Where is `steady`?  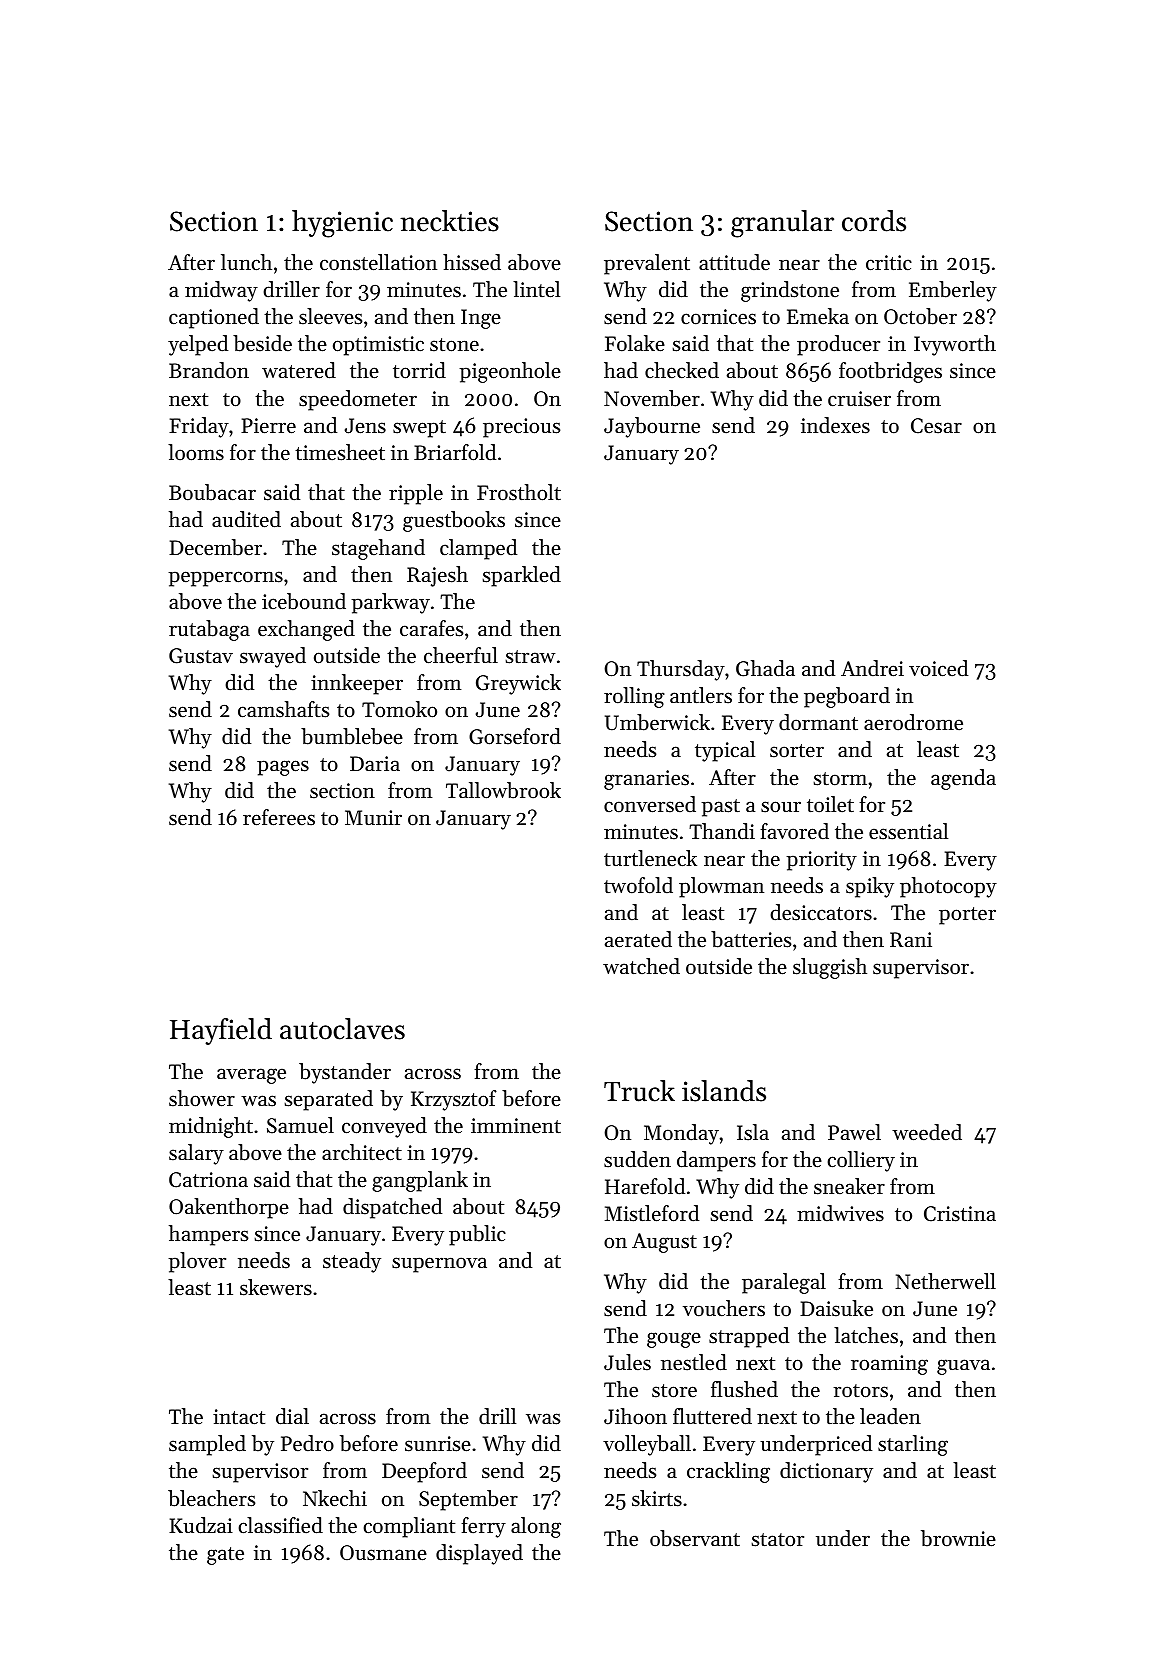
steady is located at coordinates (352, 1262).
